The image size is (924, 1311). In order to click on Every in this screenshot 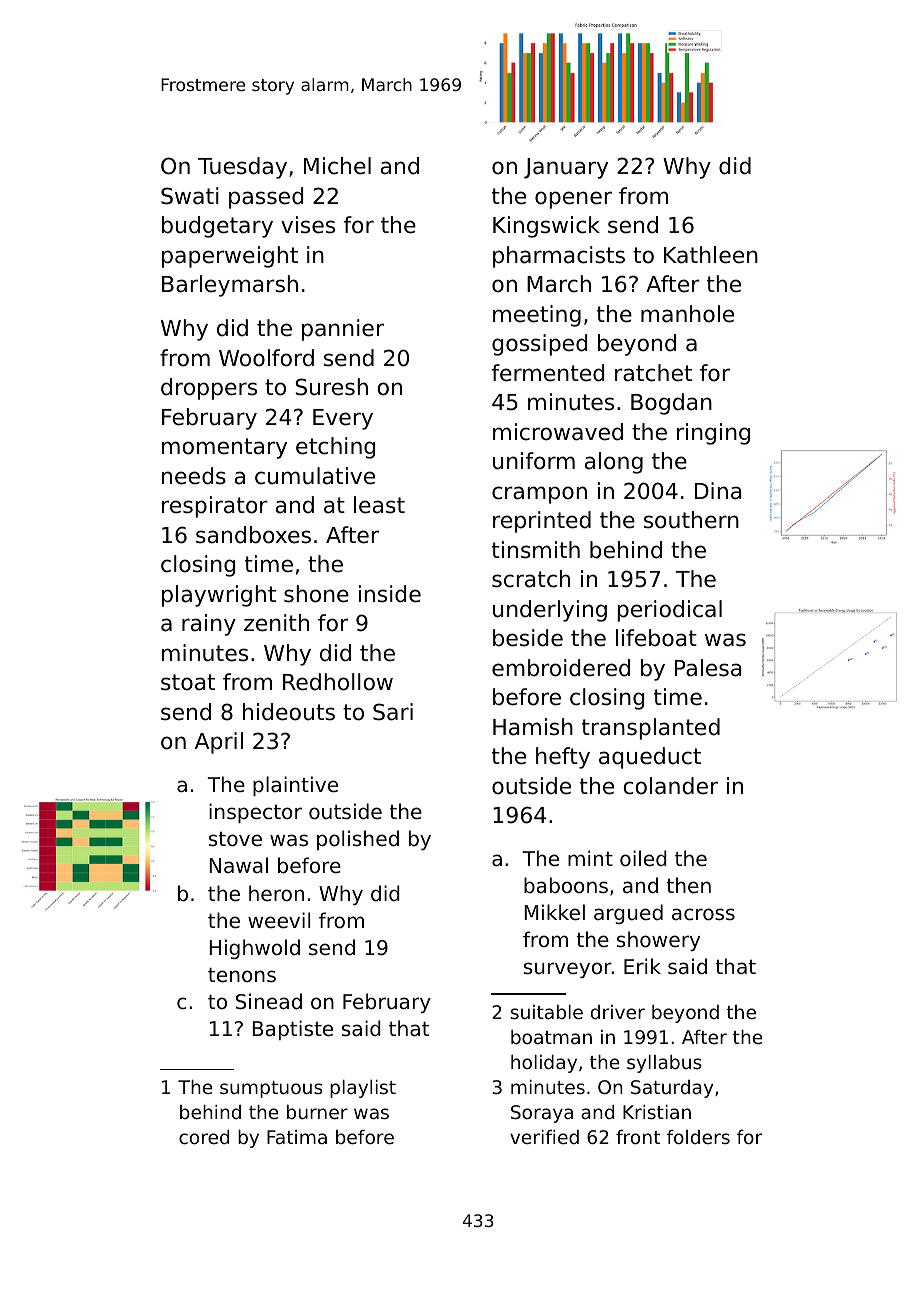, I will do `click(343, 419)`.
